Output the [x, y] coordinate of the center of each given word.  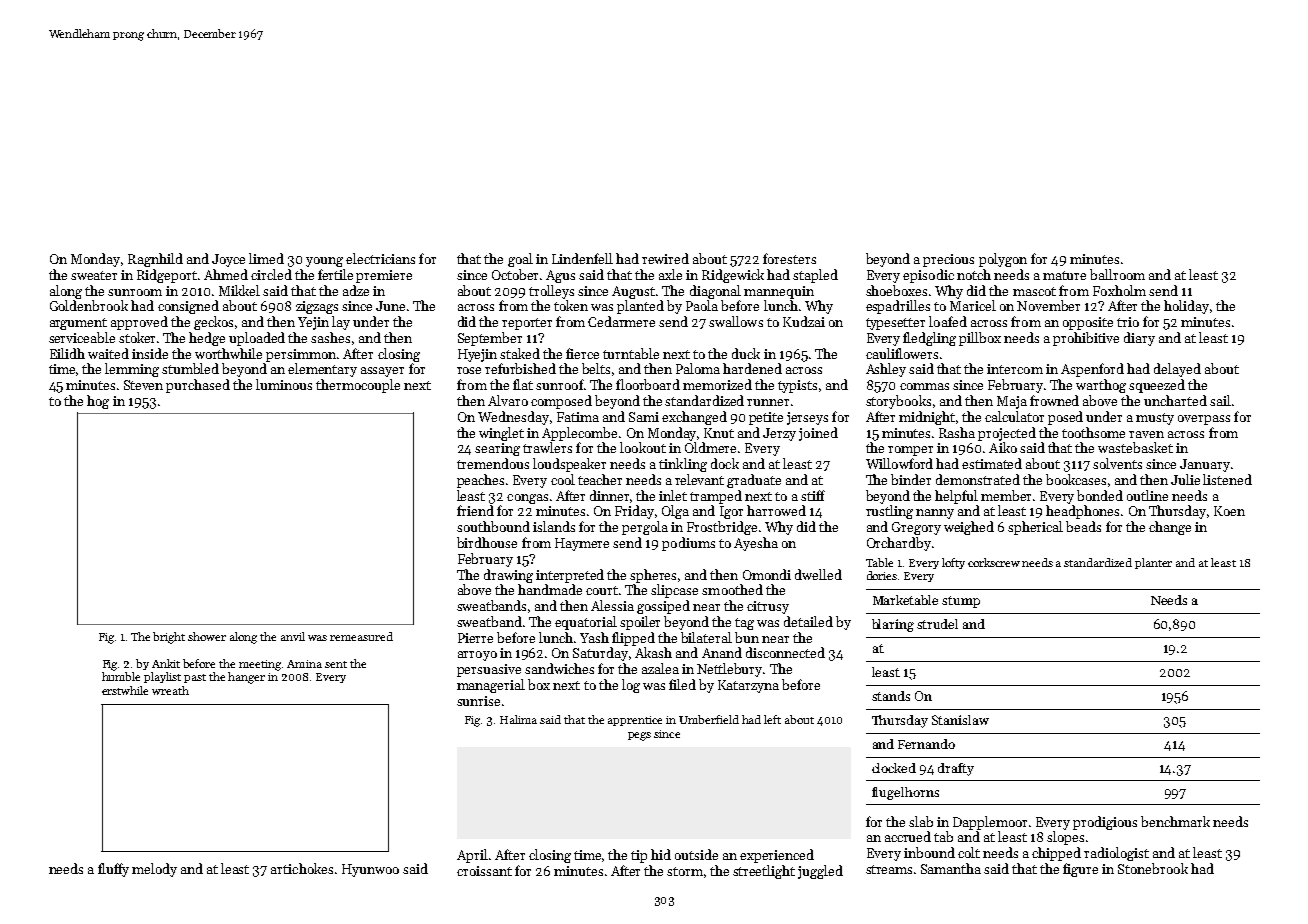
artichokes [302, 868]
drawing [508, 576]
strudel [937, 624]
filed [682, 684]
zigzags [317, 307]
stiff [813, 495]
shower [207, 636]
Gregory [916, 528]
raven [1146, 434]
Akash [653, 652]
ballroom [1117, 274]
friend [475, 510]
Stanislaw [960, 720]
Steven [143, 385]
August [633, 292]
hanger [246, 678]
